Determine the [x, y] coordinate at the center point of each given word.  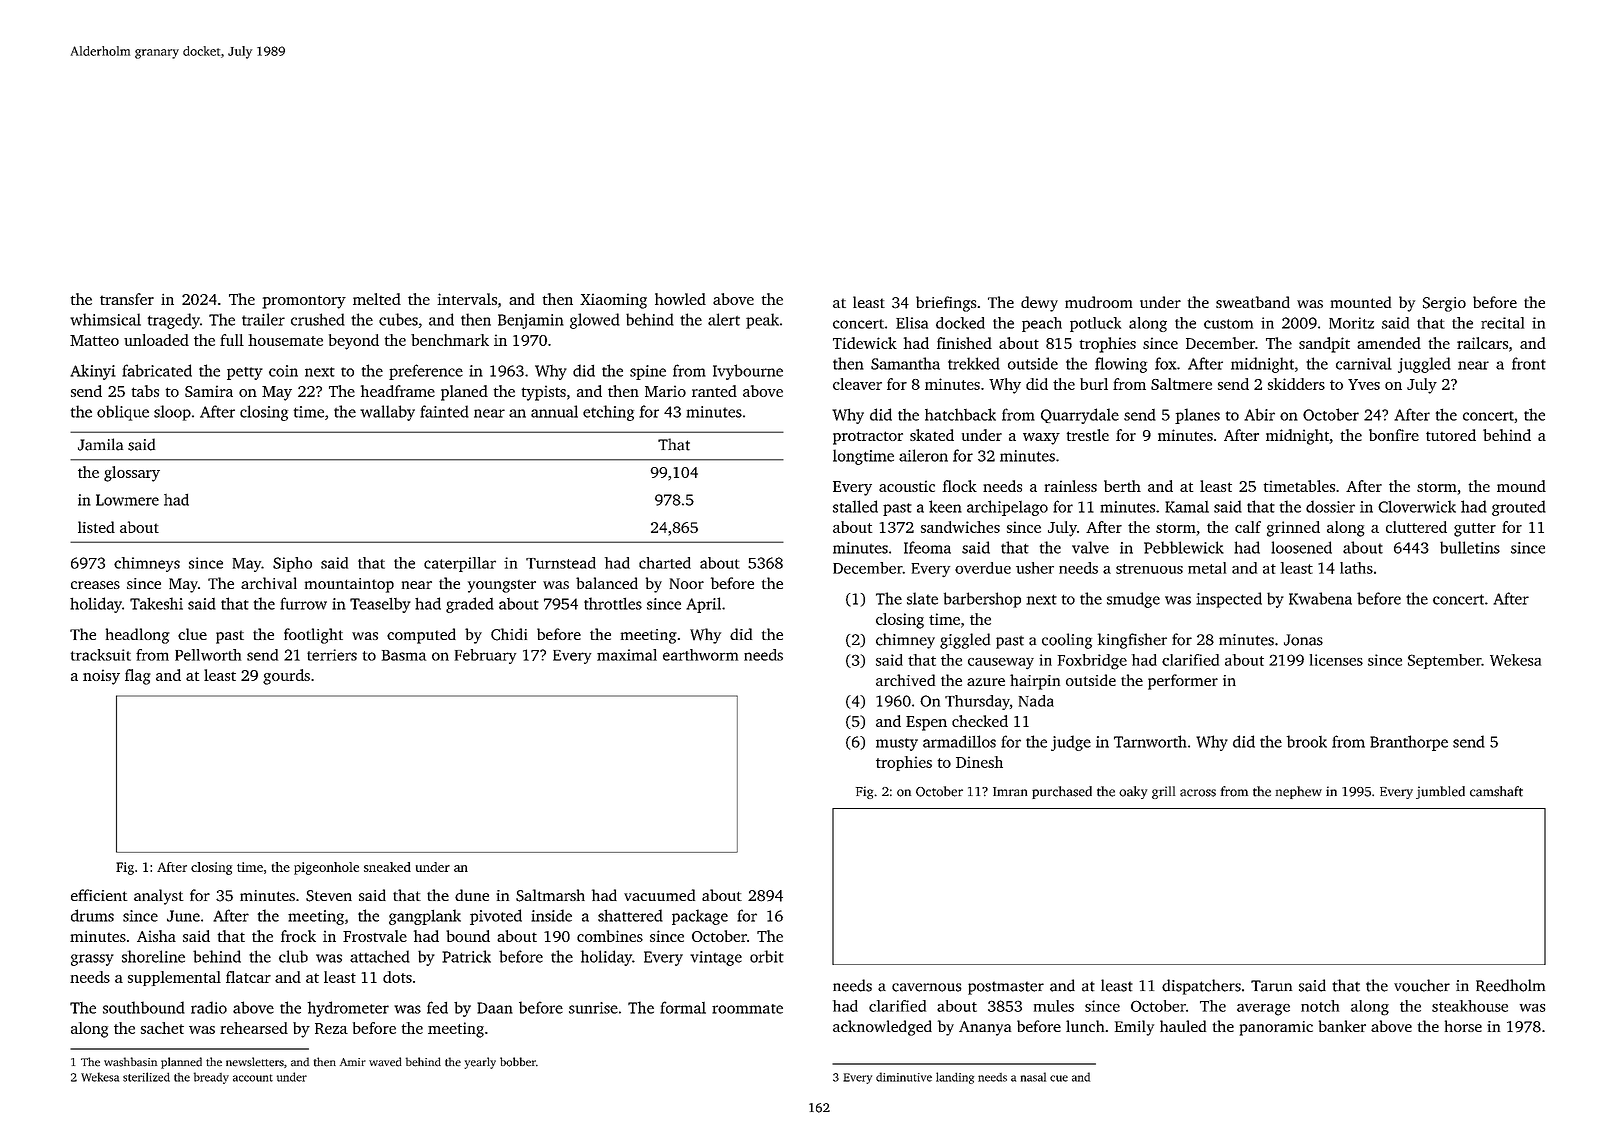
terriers [332, 655]
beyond [354, 342]
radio [209, 1007]
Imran [1010, 792]
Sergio [1444, 304]
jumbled [1440, 792]
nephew [1299, 792]
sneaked [387, 867]
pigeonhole [326, 868]
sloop [172, 413]
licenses [1336, 660]
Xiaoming [613, 301]
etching [608, 413]
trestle [1088, 435]
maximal [627, 655]
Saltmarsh [550, 895]
